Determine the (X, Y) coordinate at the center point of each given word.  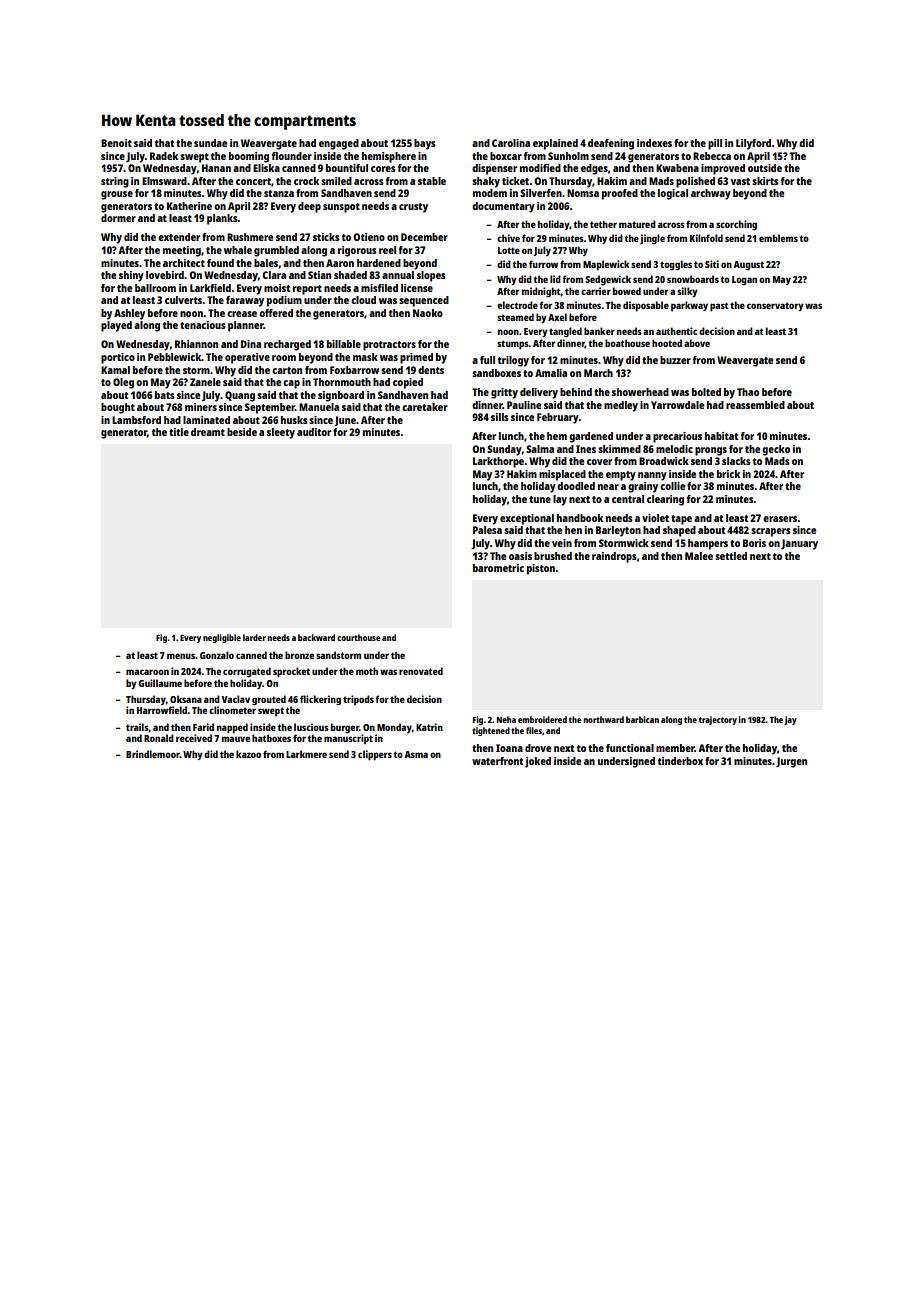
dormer (118, 218)
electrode (517, 305)
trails (137, 727)
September (270, 408)
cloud (363, 300)
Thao (748, 392)
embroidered (542, 719)
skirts (765, 181)
